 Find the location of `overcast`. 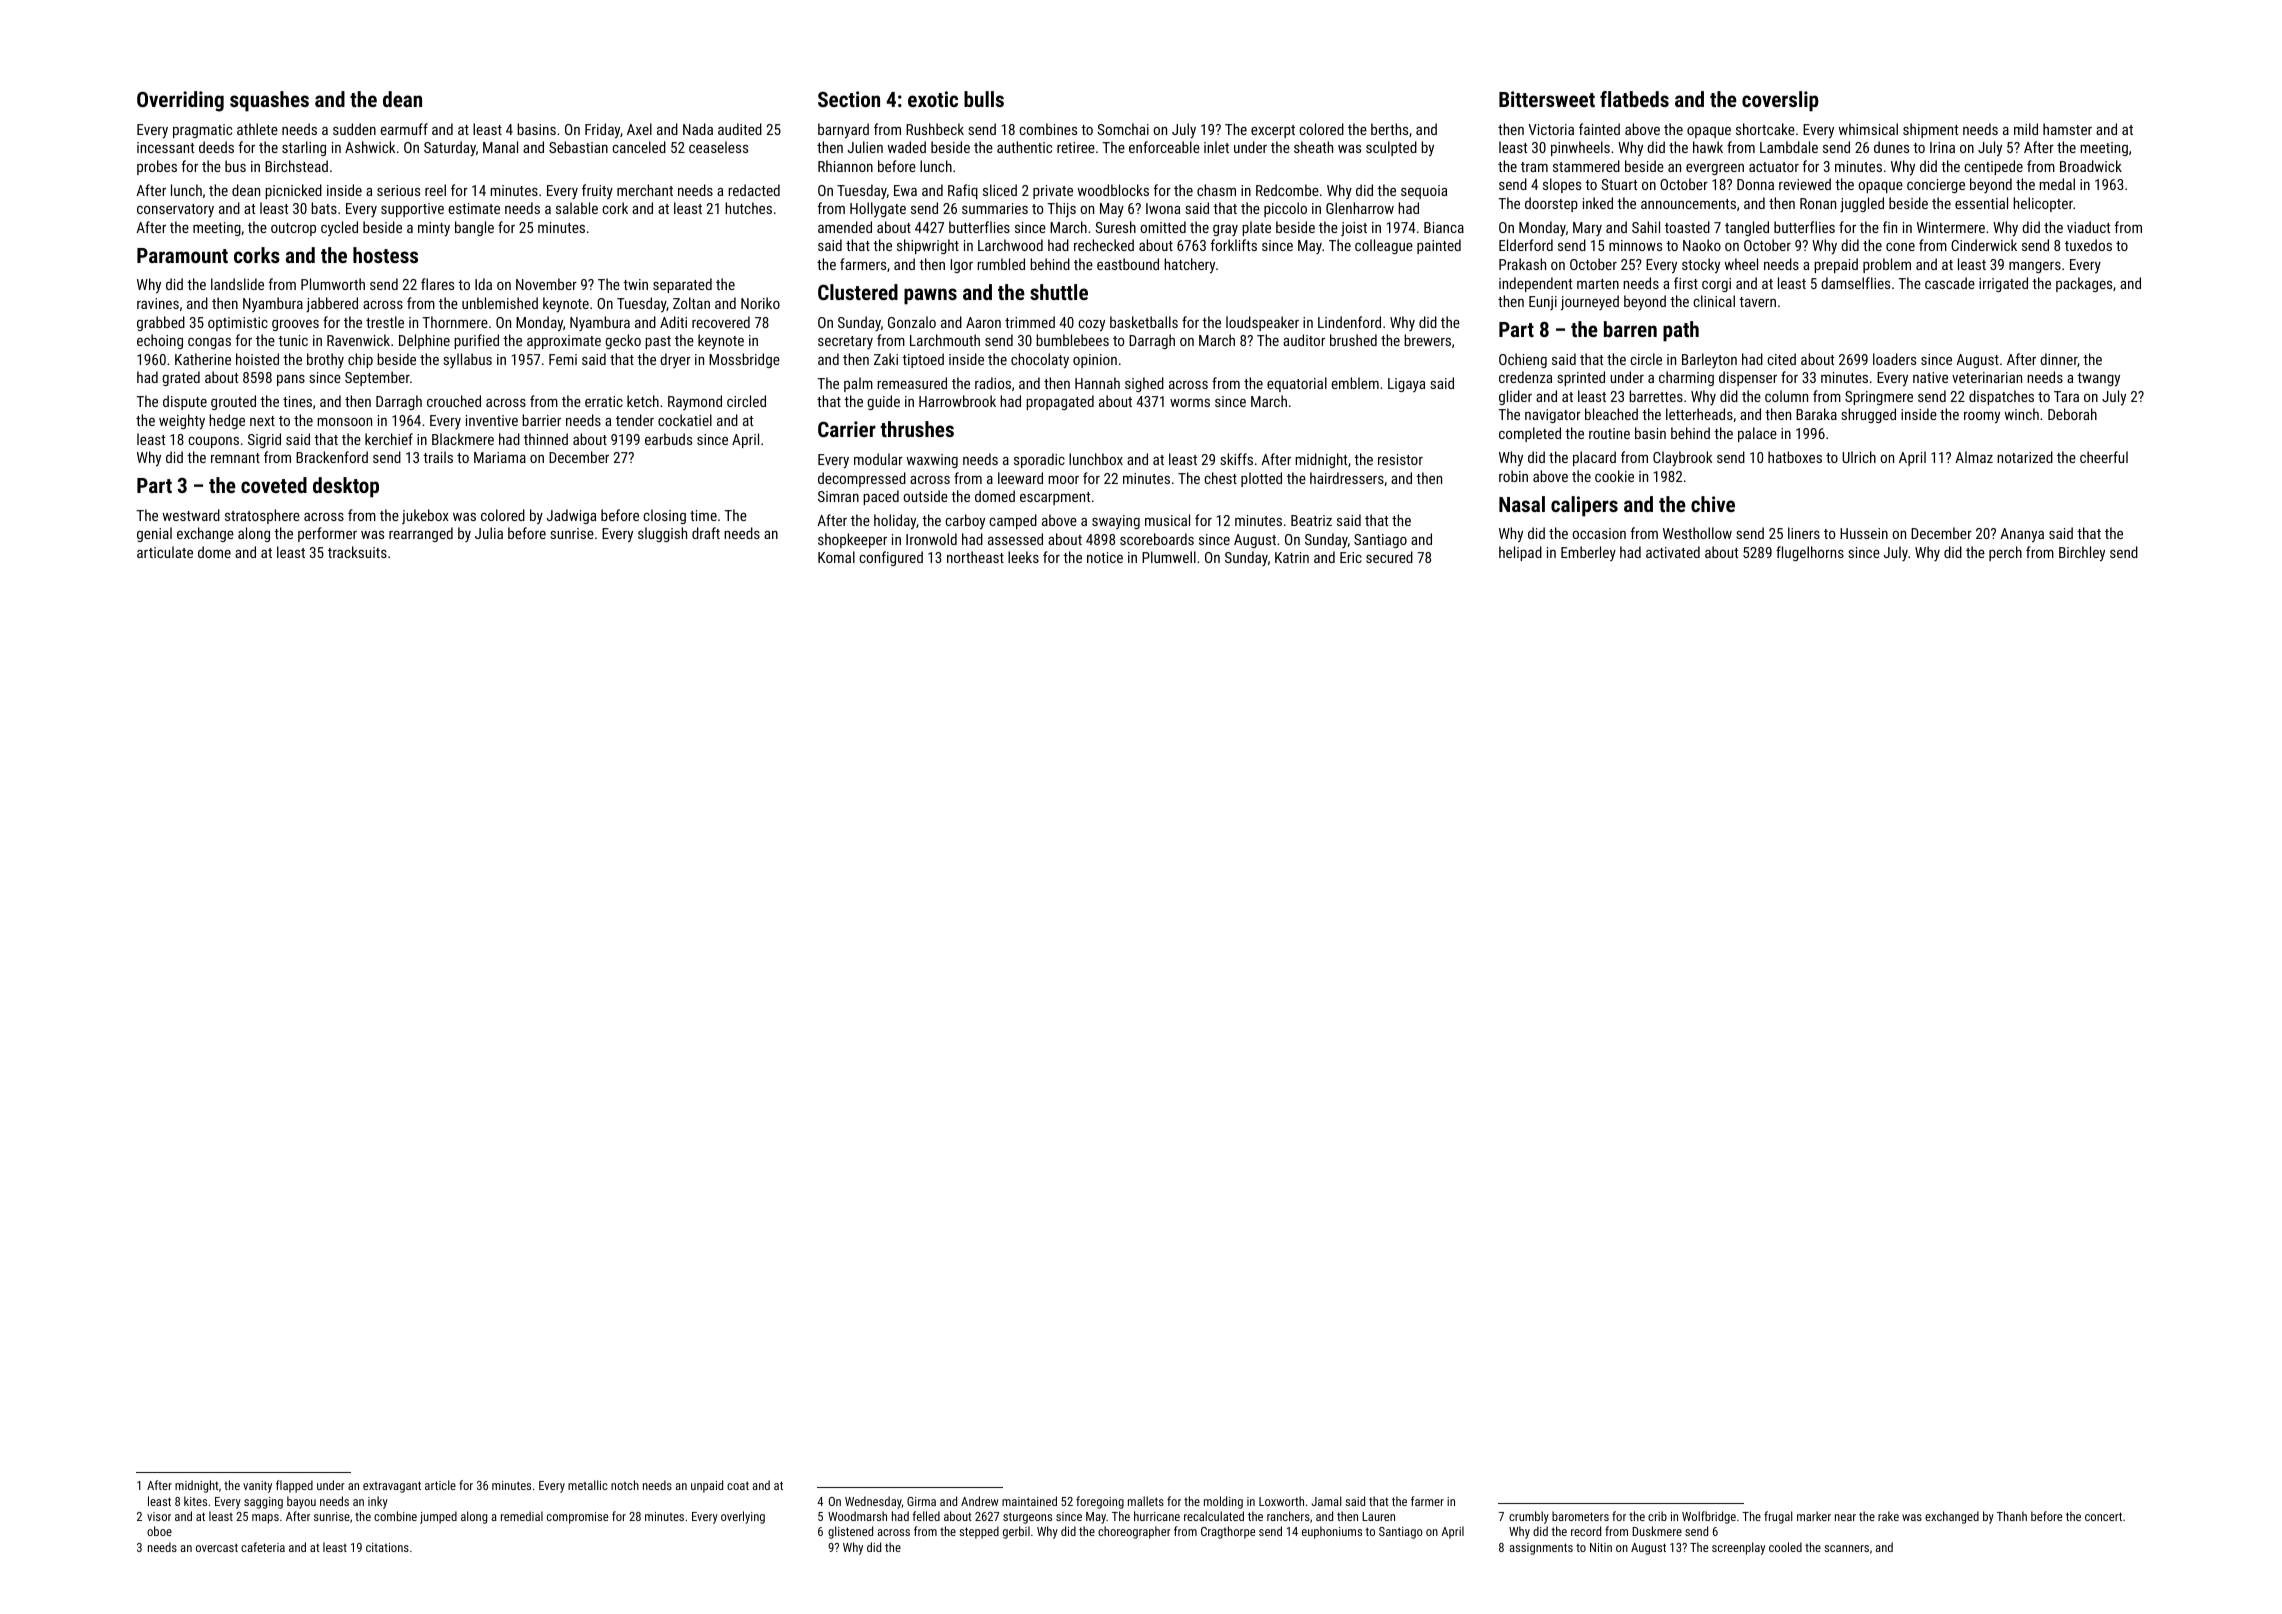

overcast is located at coordinates (217, 1547).
